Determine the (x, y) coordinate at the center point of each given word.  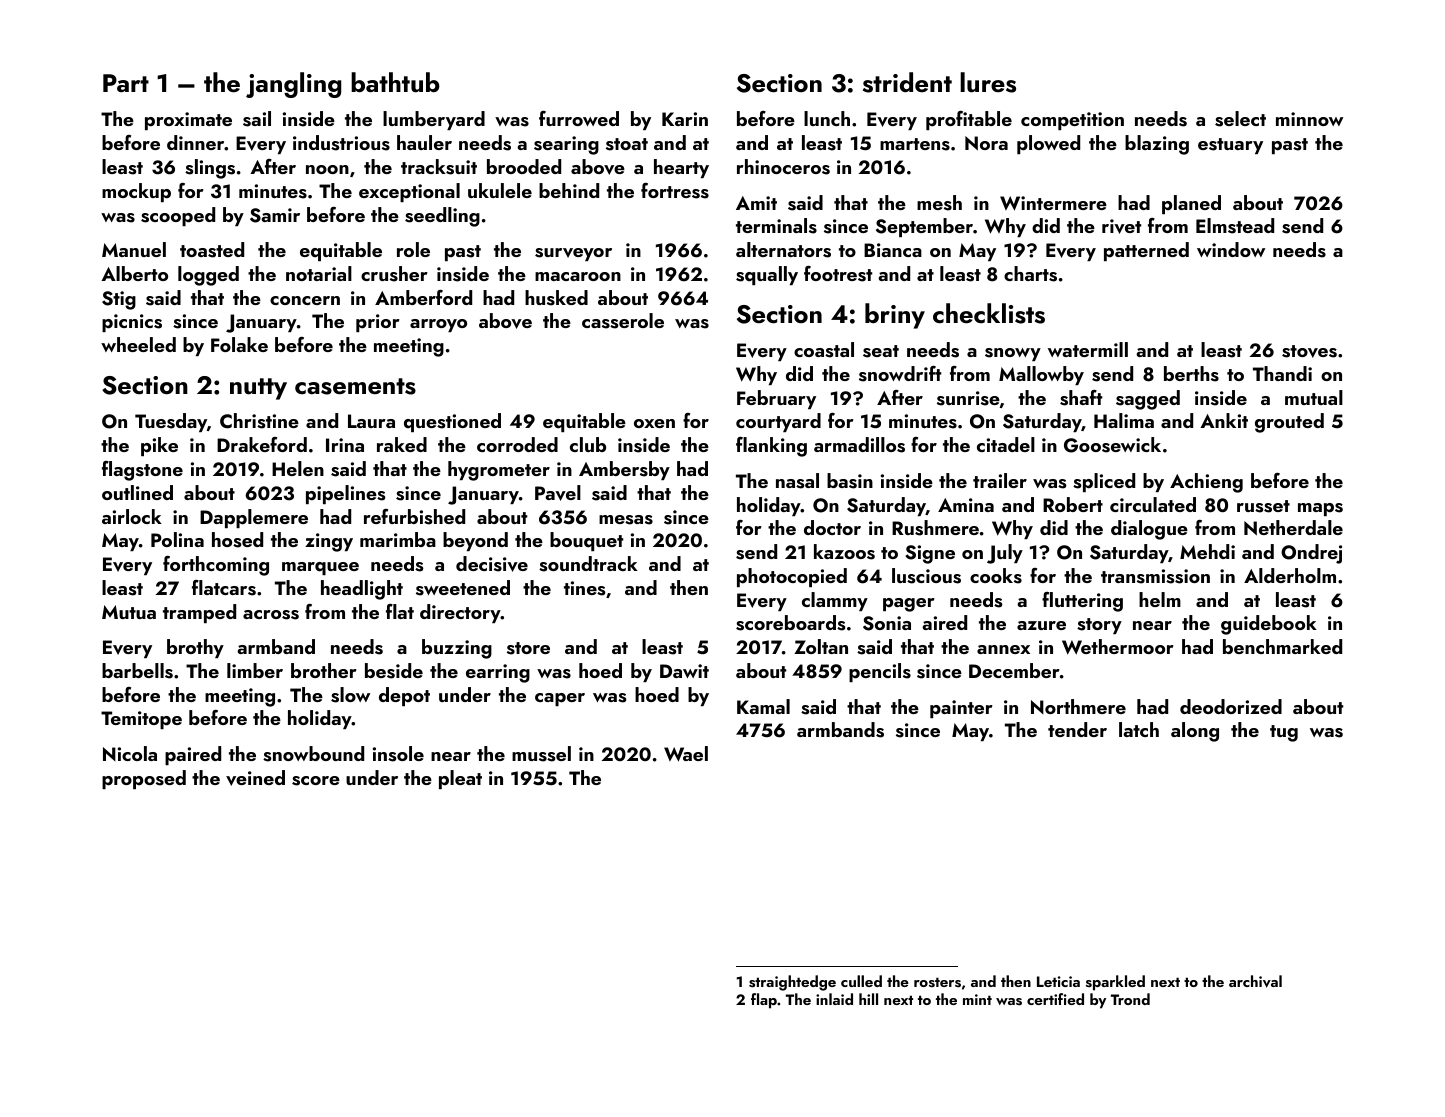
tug (1284, 733)
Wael (686, 754)
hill (868, 999)
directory (460, 613)
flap (764, 1001)
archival (1255, 981)
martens (915, 144)
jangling (293, 85)
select (1240, 119)
